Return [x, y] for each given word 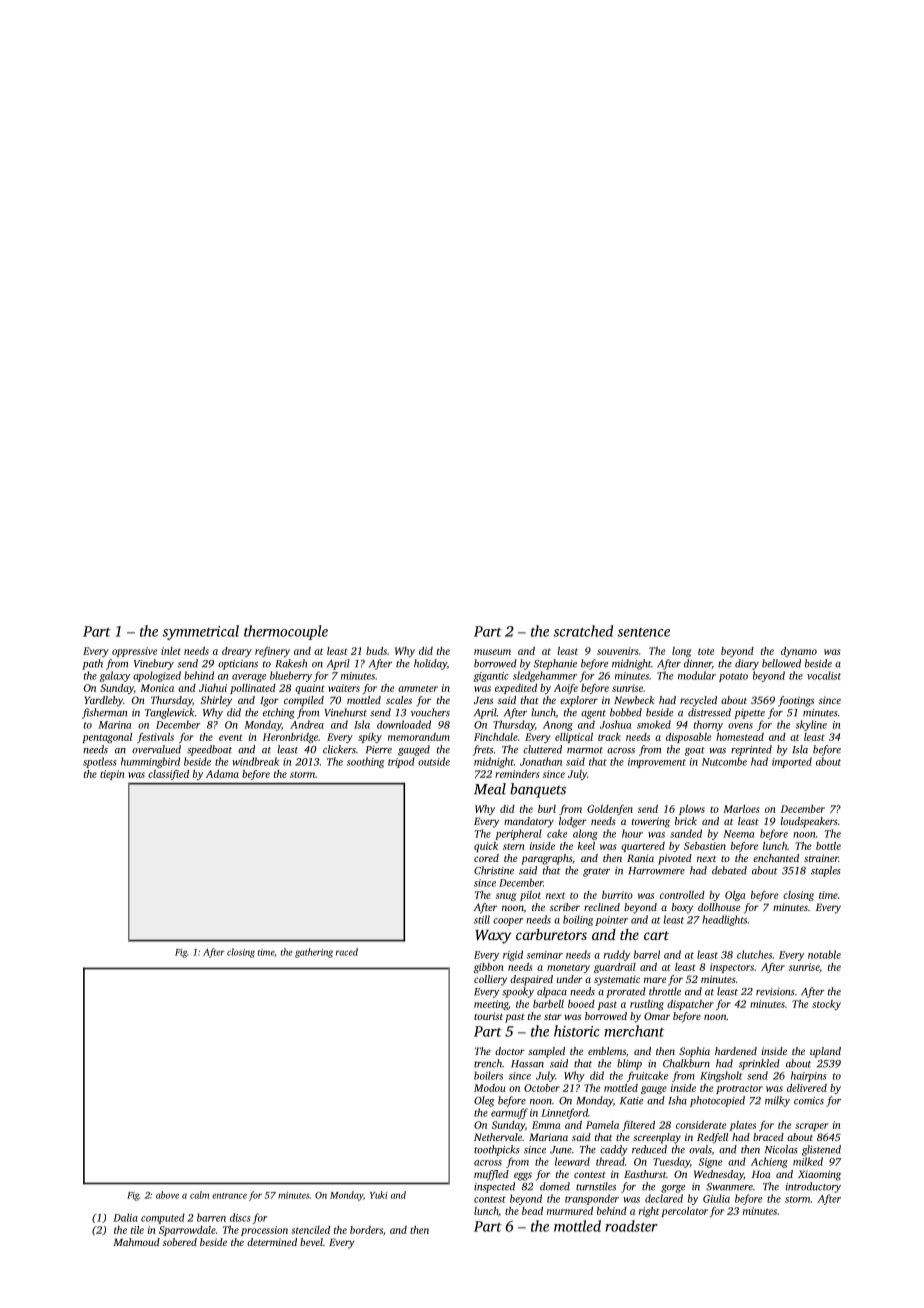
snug [506, 897]
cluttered [542, 749]
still [482, 919]
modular [697, 675]
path [92, 664]
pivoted [675, 859]
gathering [314, 953]
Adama [222, 774]
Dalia [125, 1217]
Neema [738, 834]
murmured [570, 1211]
